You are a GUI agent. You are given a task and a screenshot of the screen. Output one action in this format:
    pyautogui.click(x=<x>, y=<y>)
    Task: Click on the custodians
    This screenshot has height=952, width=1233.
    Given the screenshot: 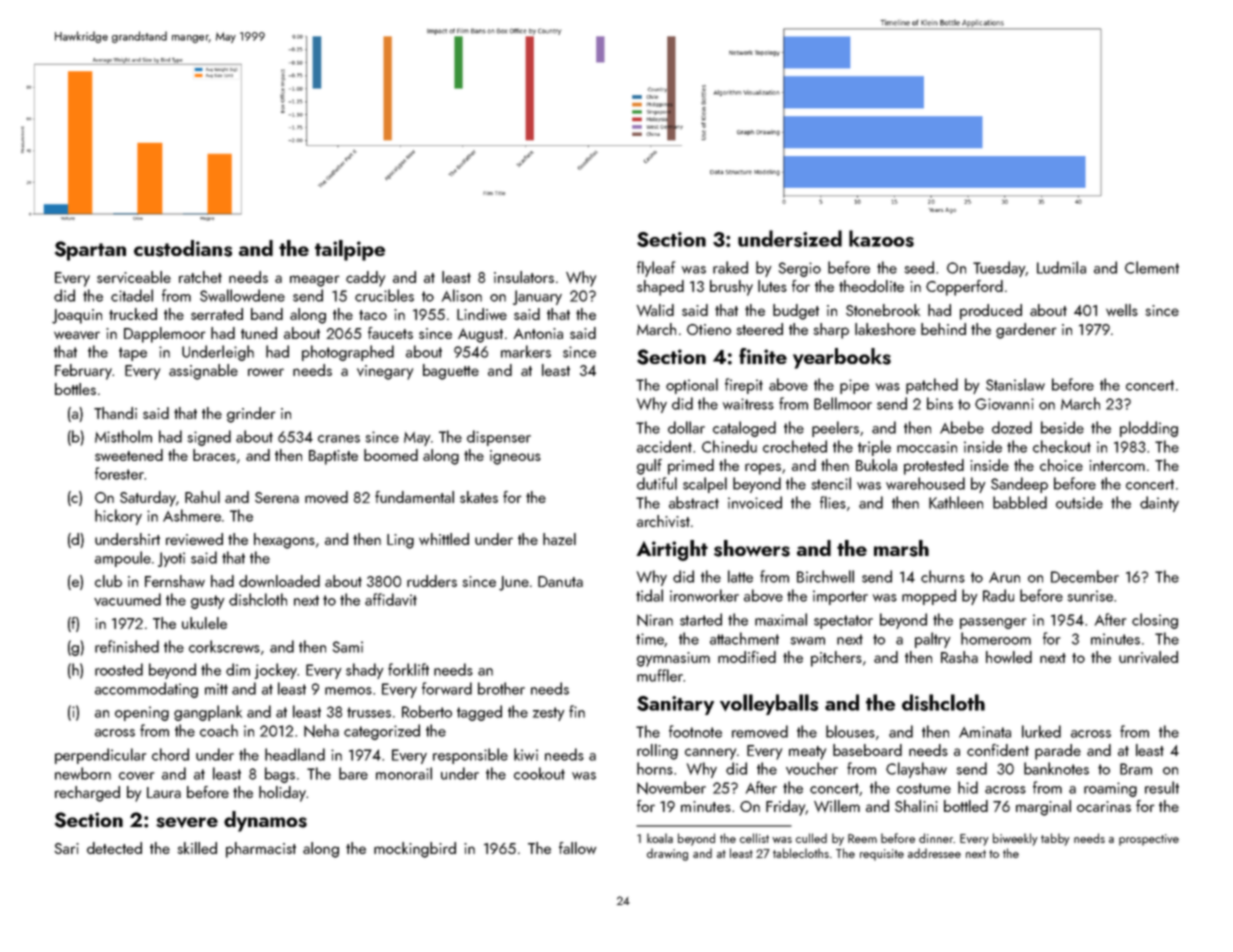 What is the action you would take?
    pyautogui.click(x=183, y=248)
